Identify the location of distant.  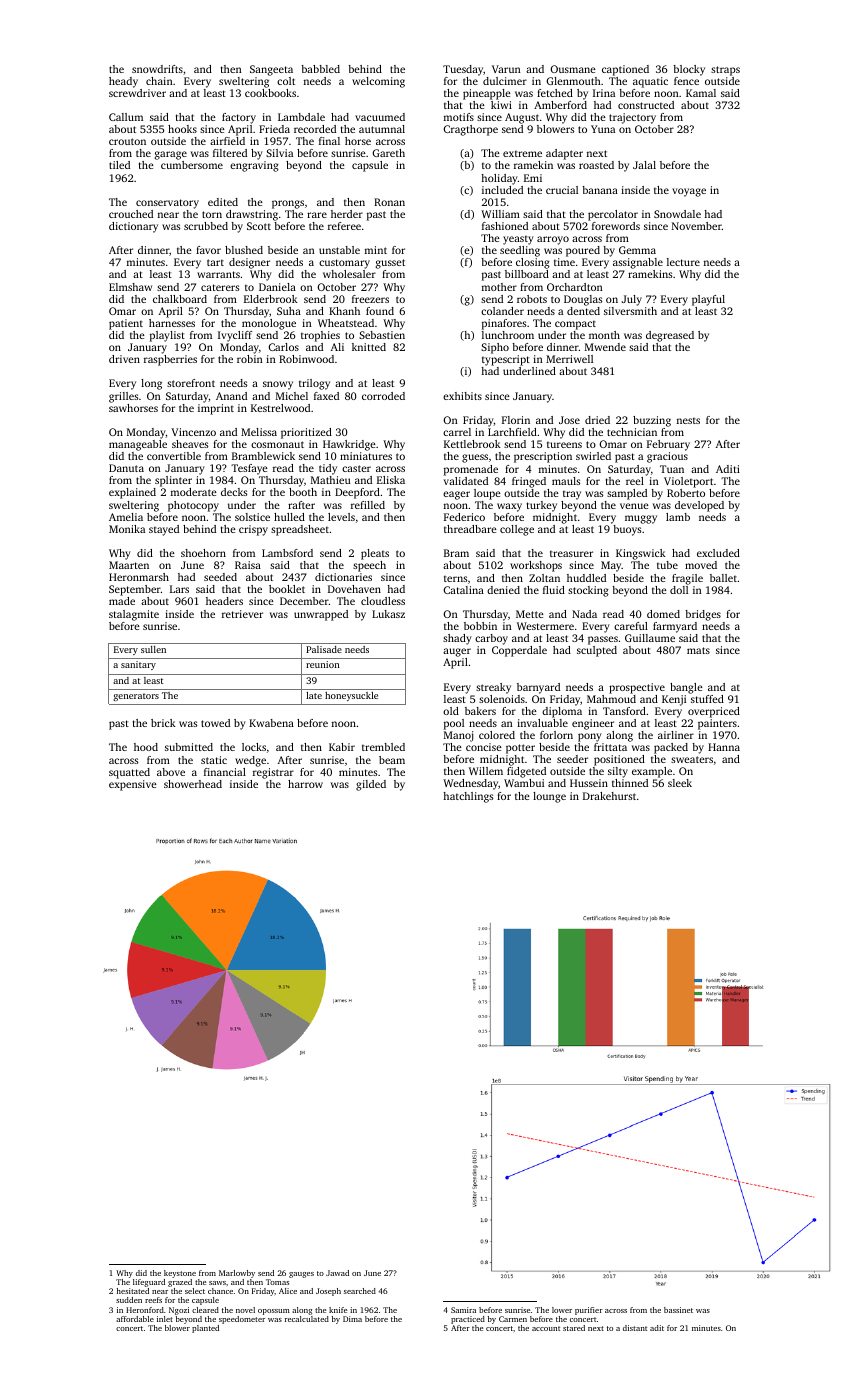
(635, 1328).
